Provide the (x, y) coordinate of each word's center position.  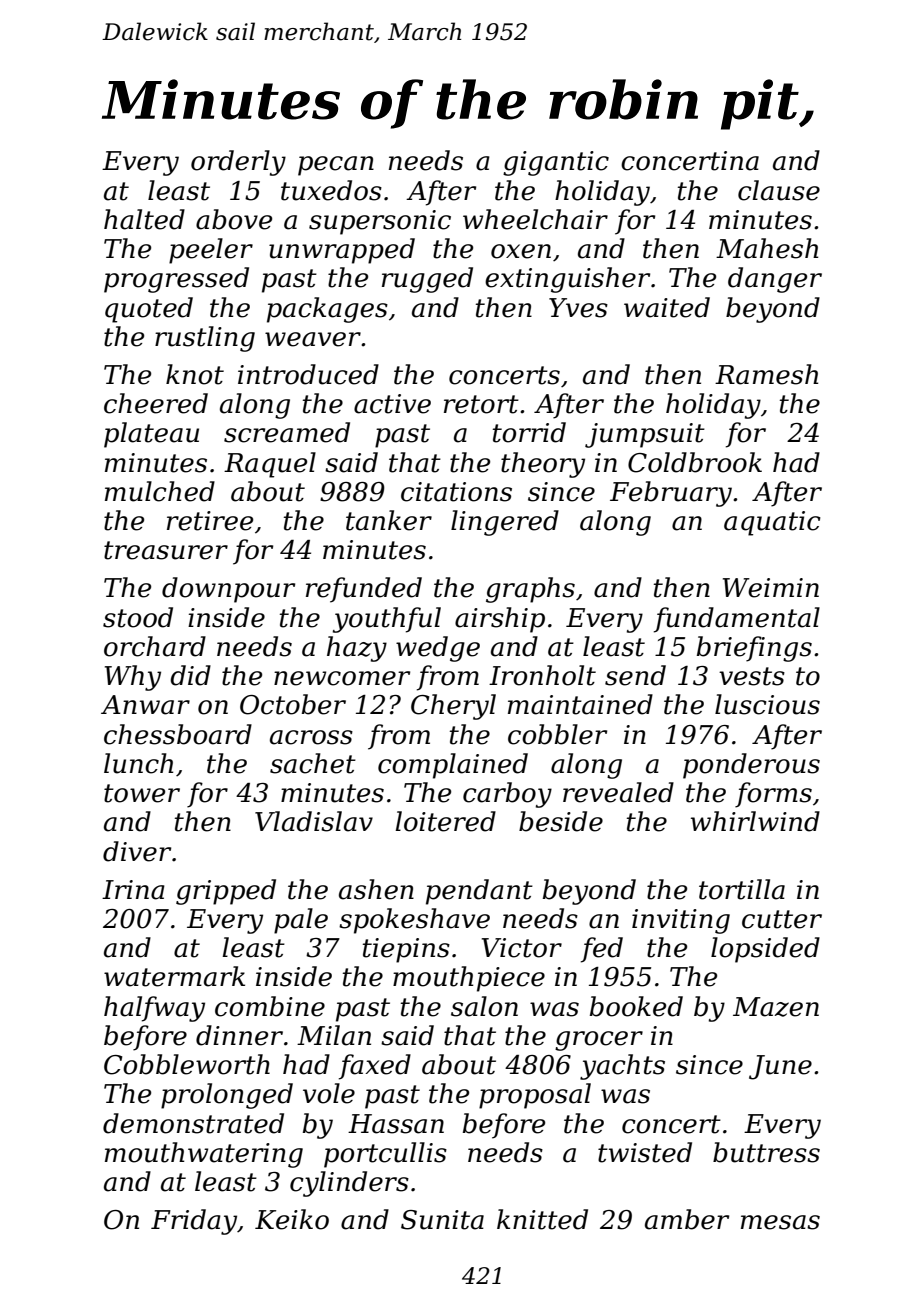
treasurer (166, 550)
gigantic (556, 163)
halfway (154, 1009)
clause (779, 190)
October (293, 704)
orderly (238, 163)
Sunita (442, 1220)
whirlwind (755, 821)
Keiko (292, 1219)
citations (456, 492)
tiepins (406, 950)
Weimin (771, 588)
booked (636, 1006)
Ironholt (542, 675)
